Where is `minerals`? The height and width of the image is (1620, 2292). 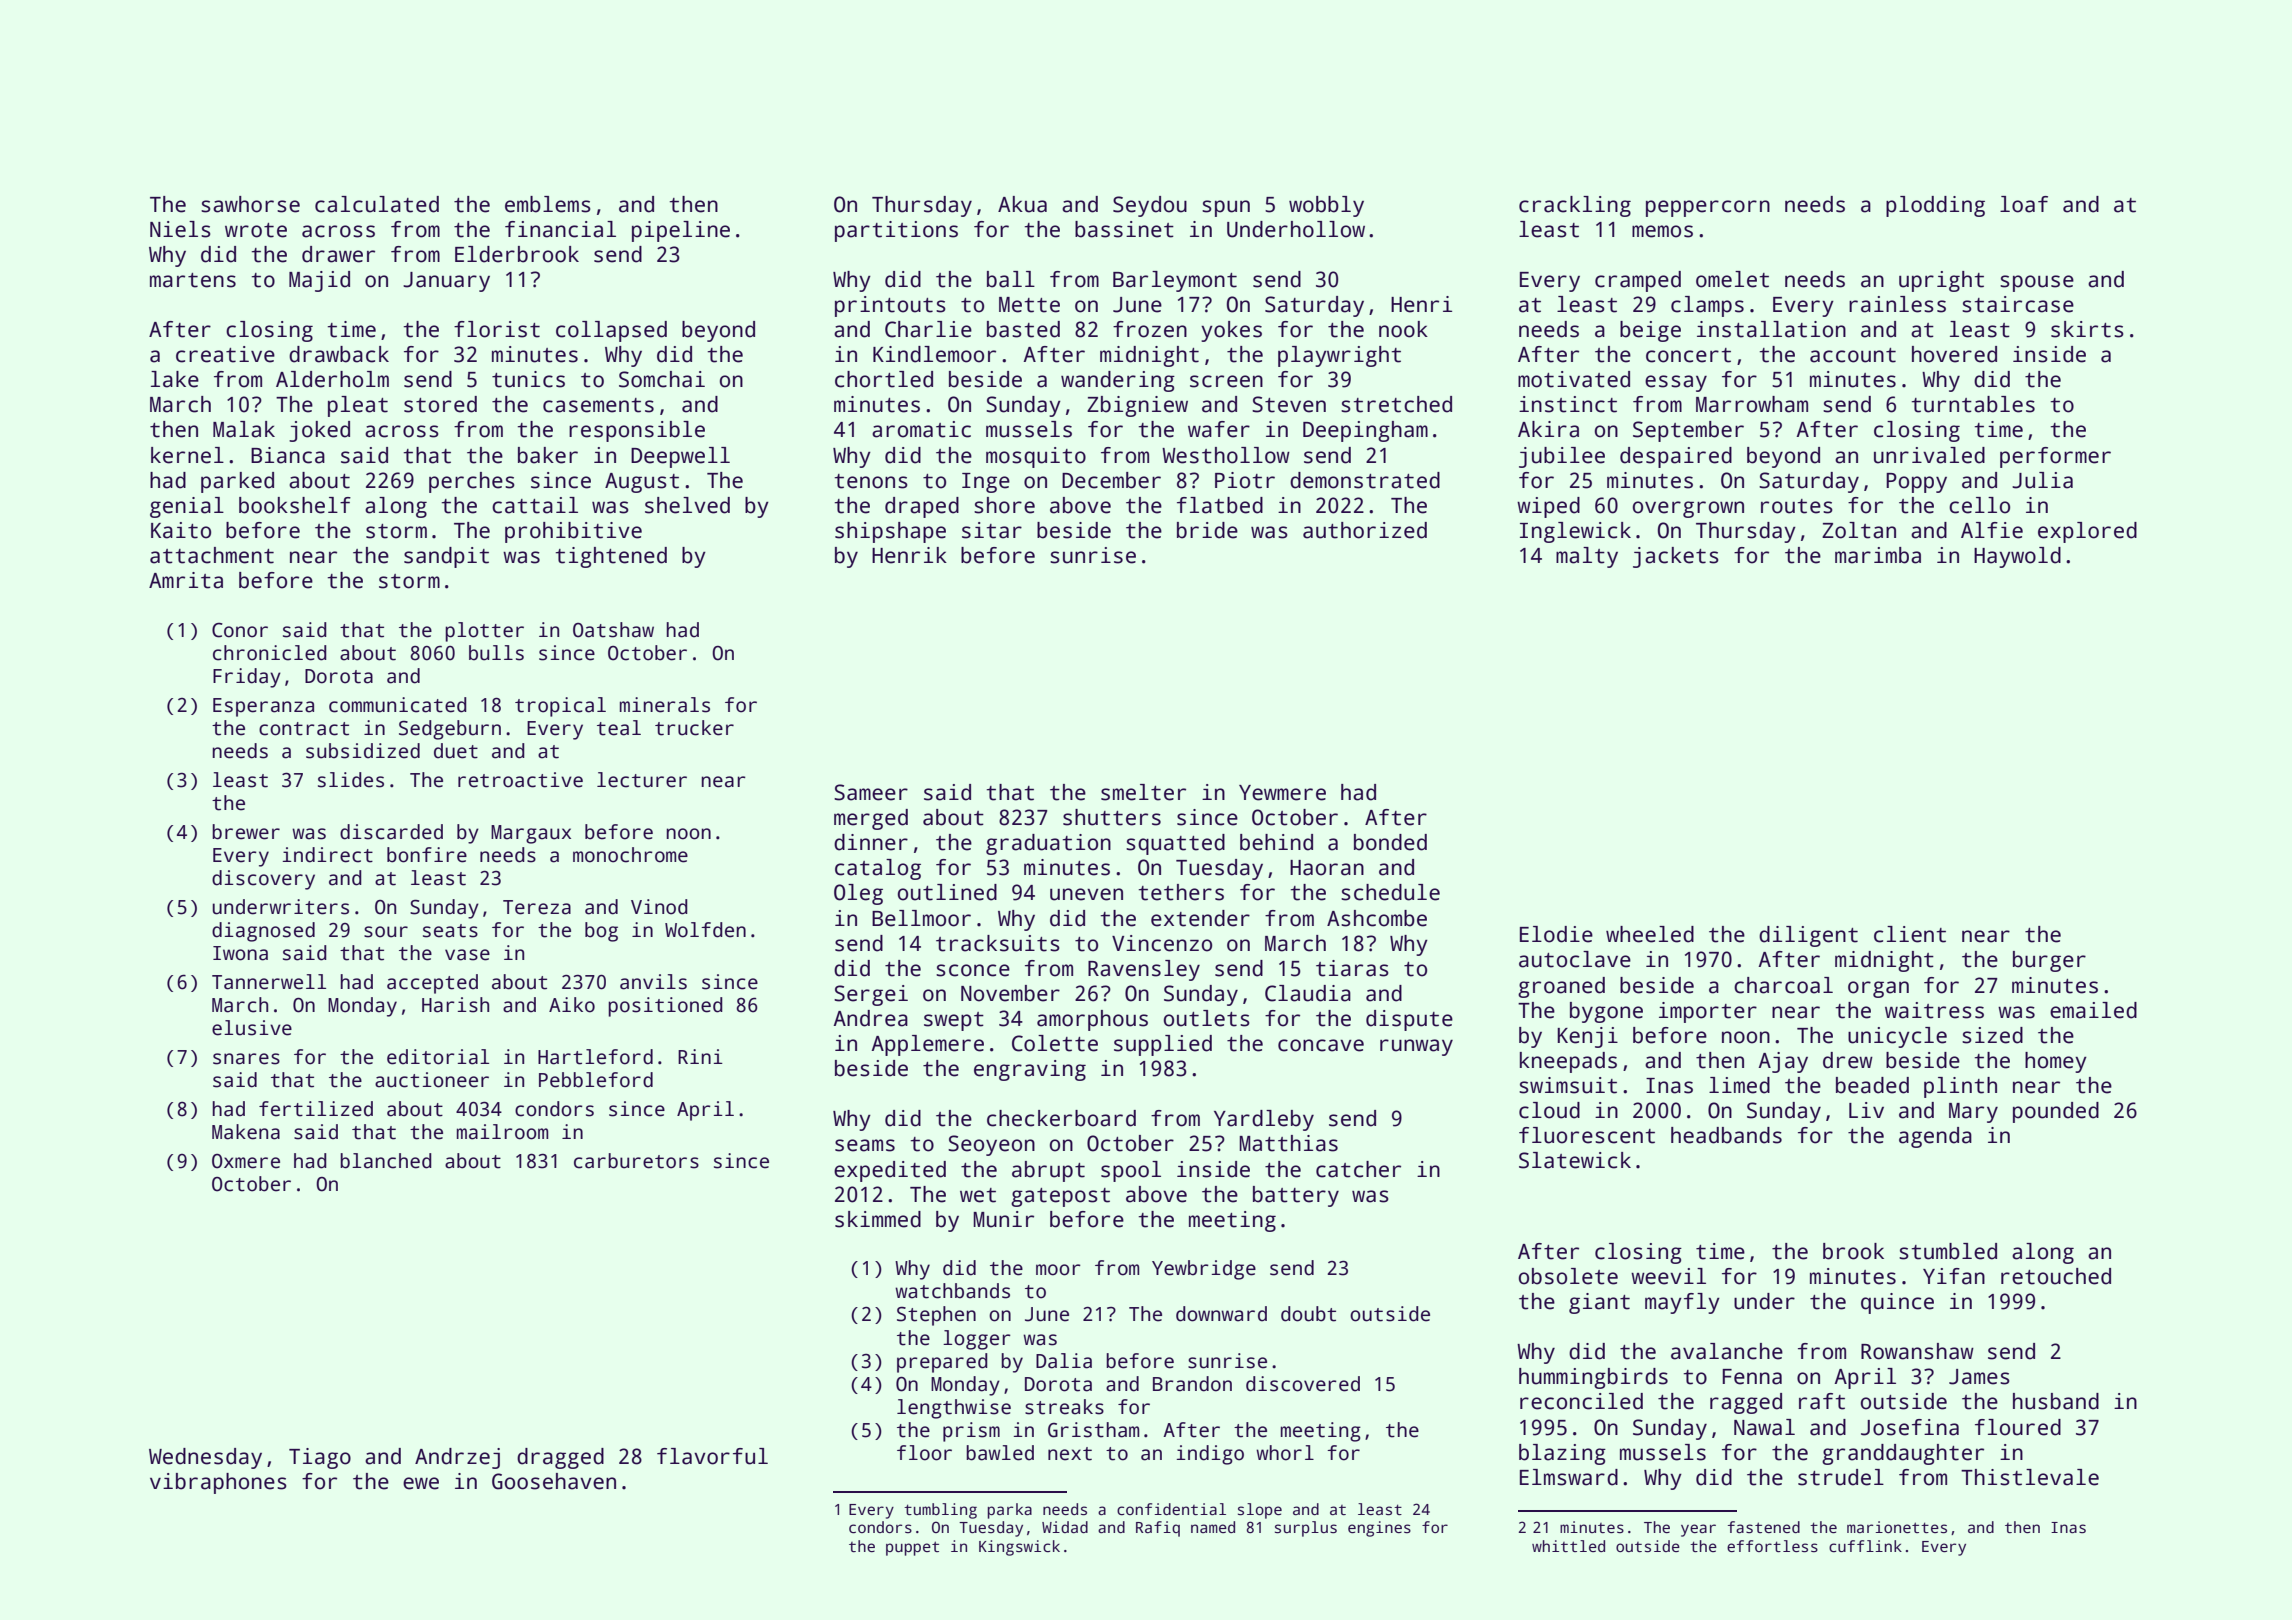 minerals is located at coordinates (665, 705).
